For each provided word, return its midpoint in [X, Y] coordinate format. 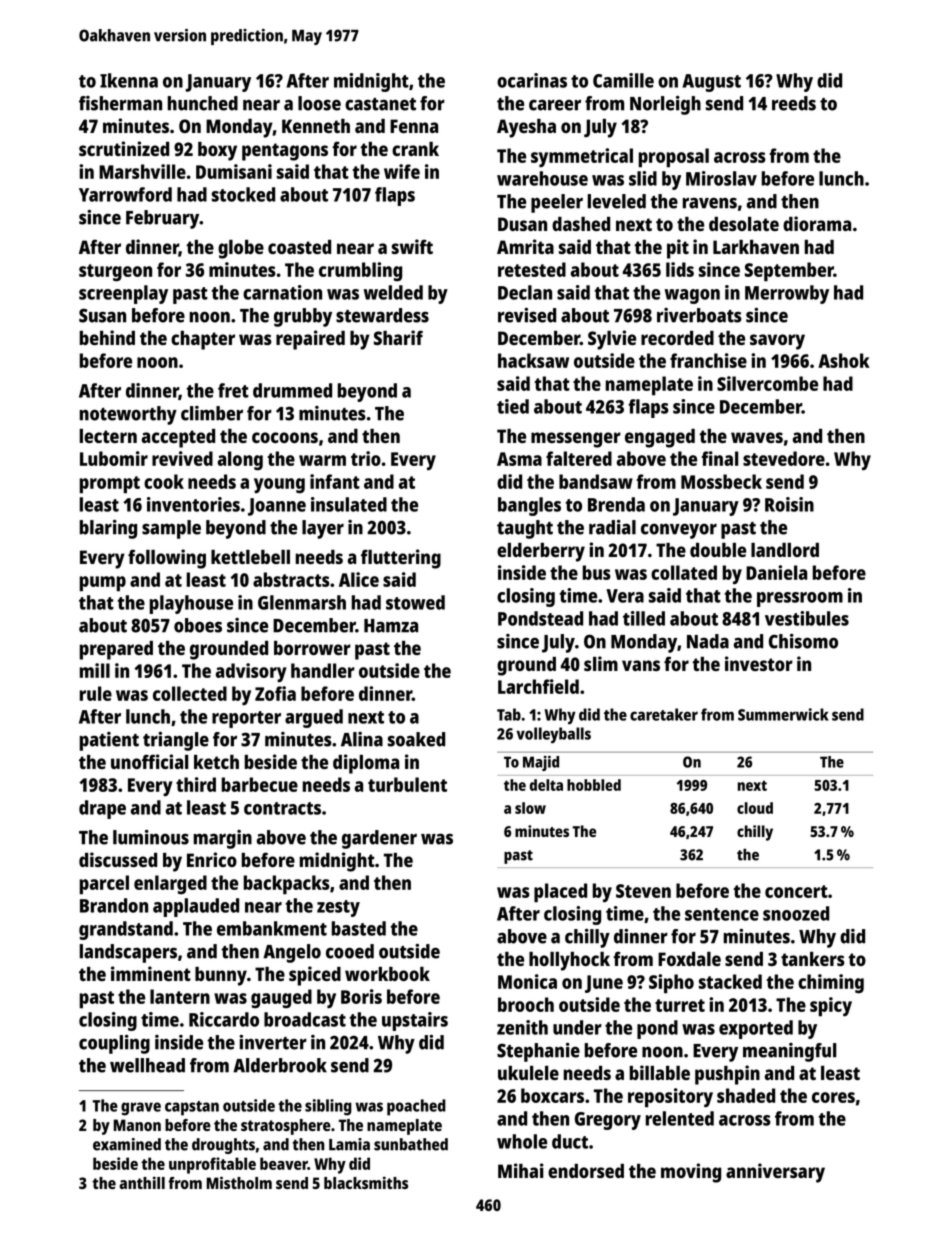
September [789, 272]
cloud [755, 808]
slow [530, 808]
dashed [581, 224]
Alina [362, 739]
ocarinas [532, 80]
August [711, 83]
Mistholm [239, 1182]
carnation [282, 292]
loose [319, 103]
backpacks [286, 885]
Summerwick [783, 714]
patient [109, 741]
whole [522, 1141]
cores [833, 1097]
